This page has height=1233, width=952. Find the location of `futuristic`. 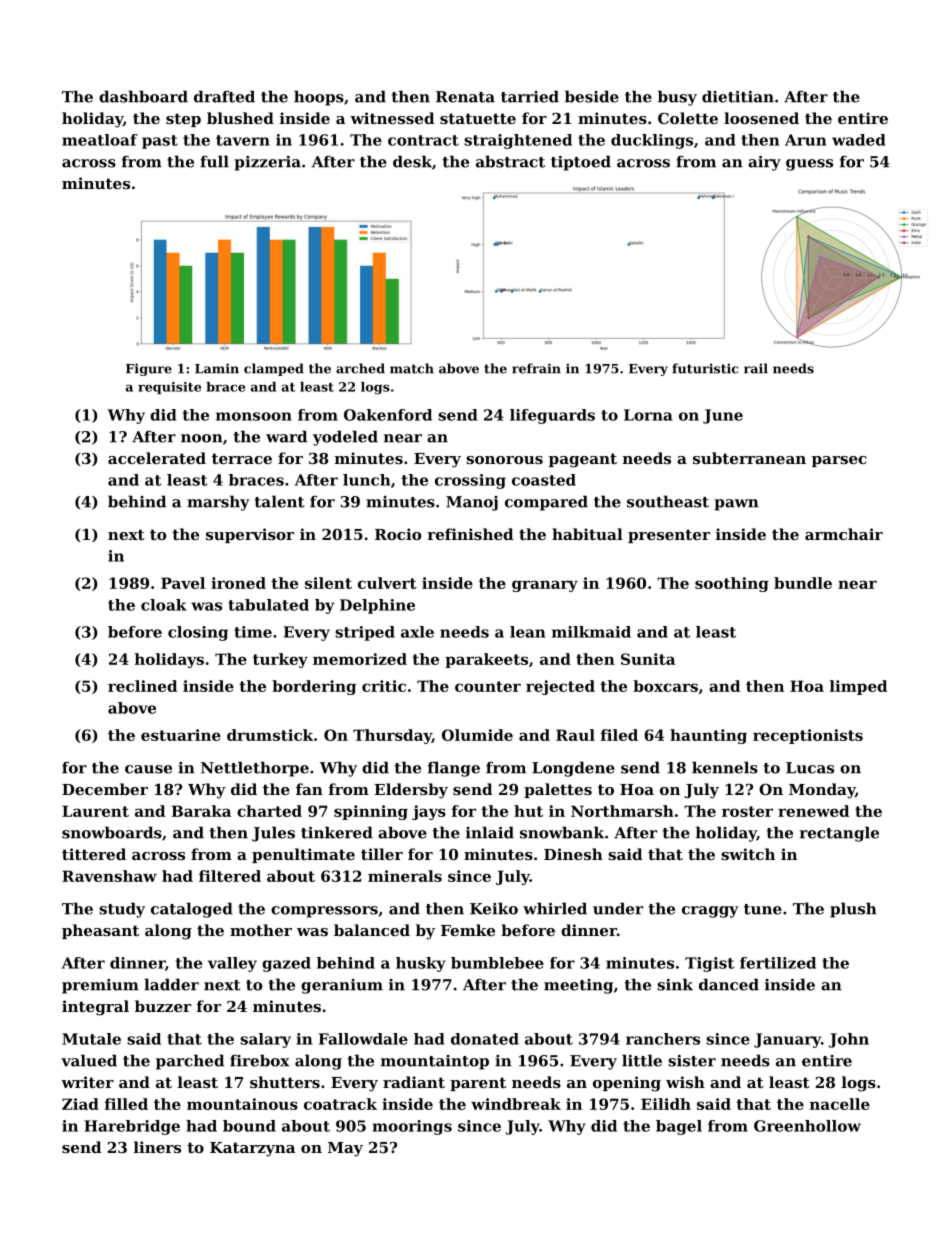

futuristic is located at coordinates (705, 368).
